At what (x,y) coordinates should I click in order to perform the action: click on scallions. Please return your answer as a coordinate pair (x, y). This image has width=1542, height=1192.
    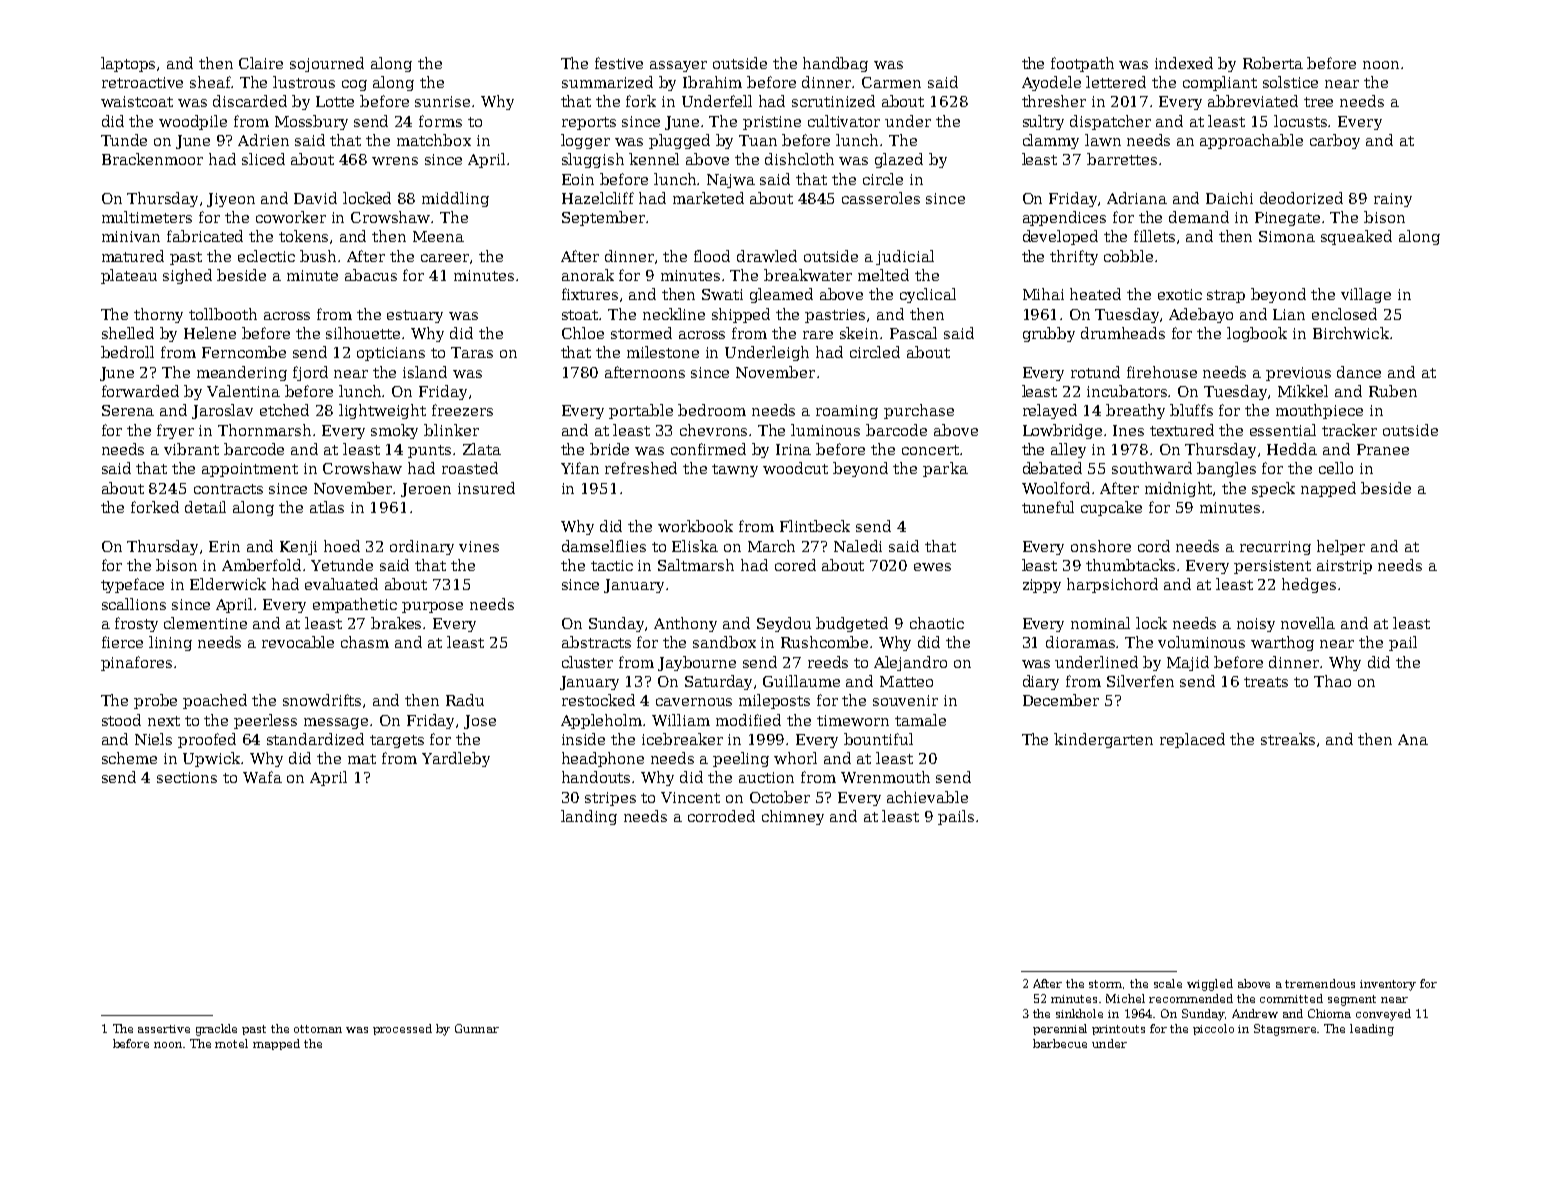
    Looking at the image, I should click on (134, 604).
